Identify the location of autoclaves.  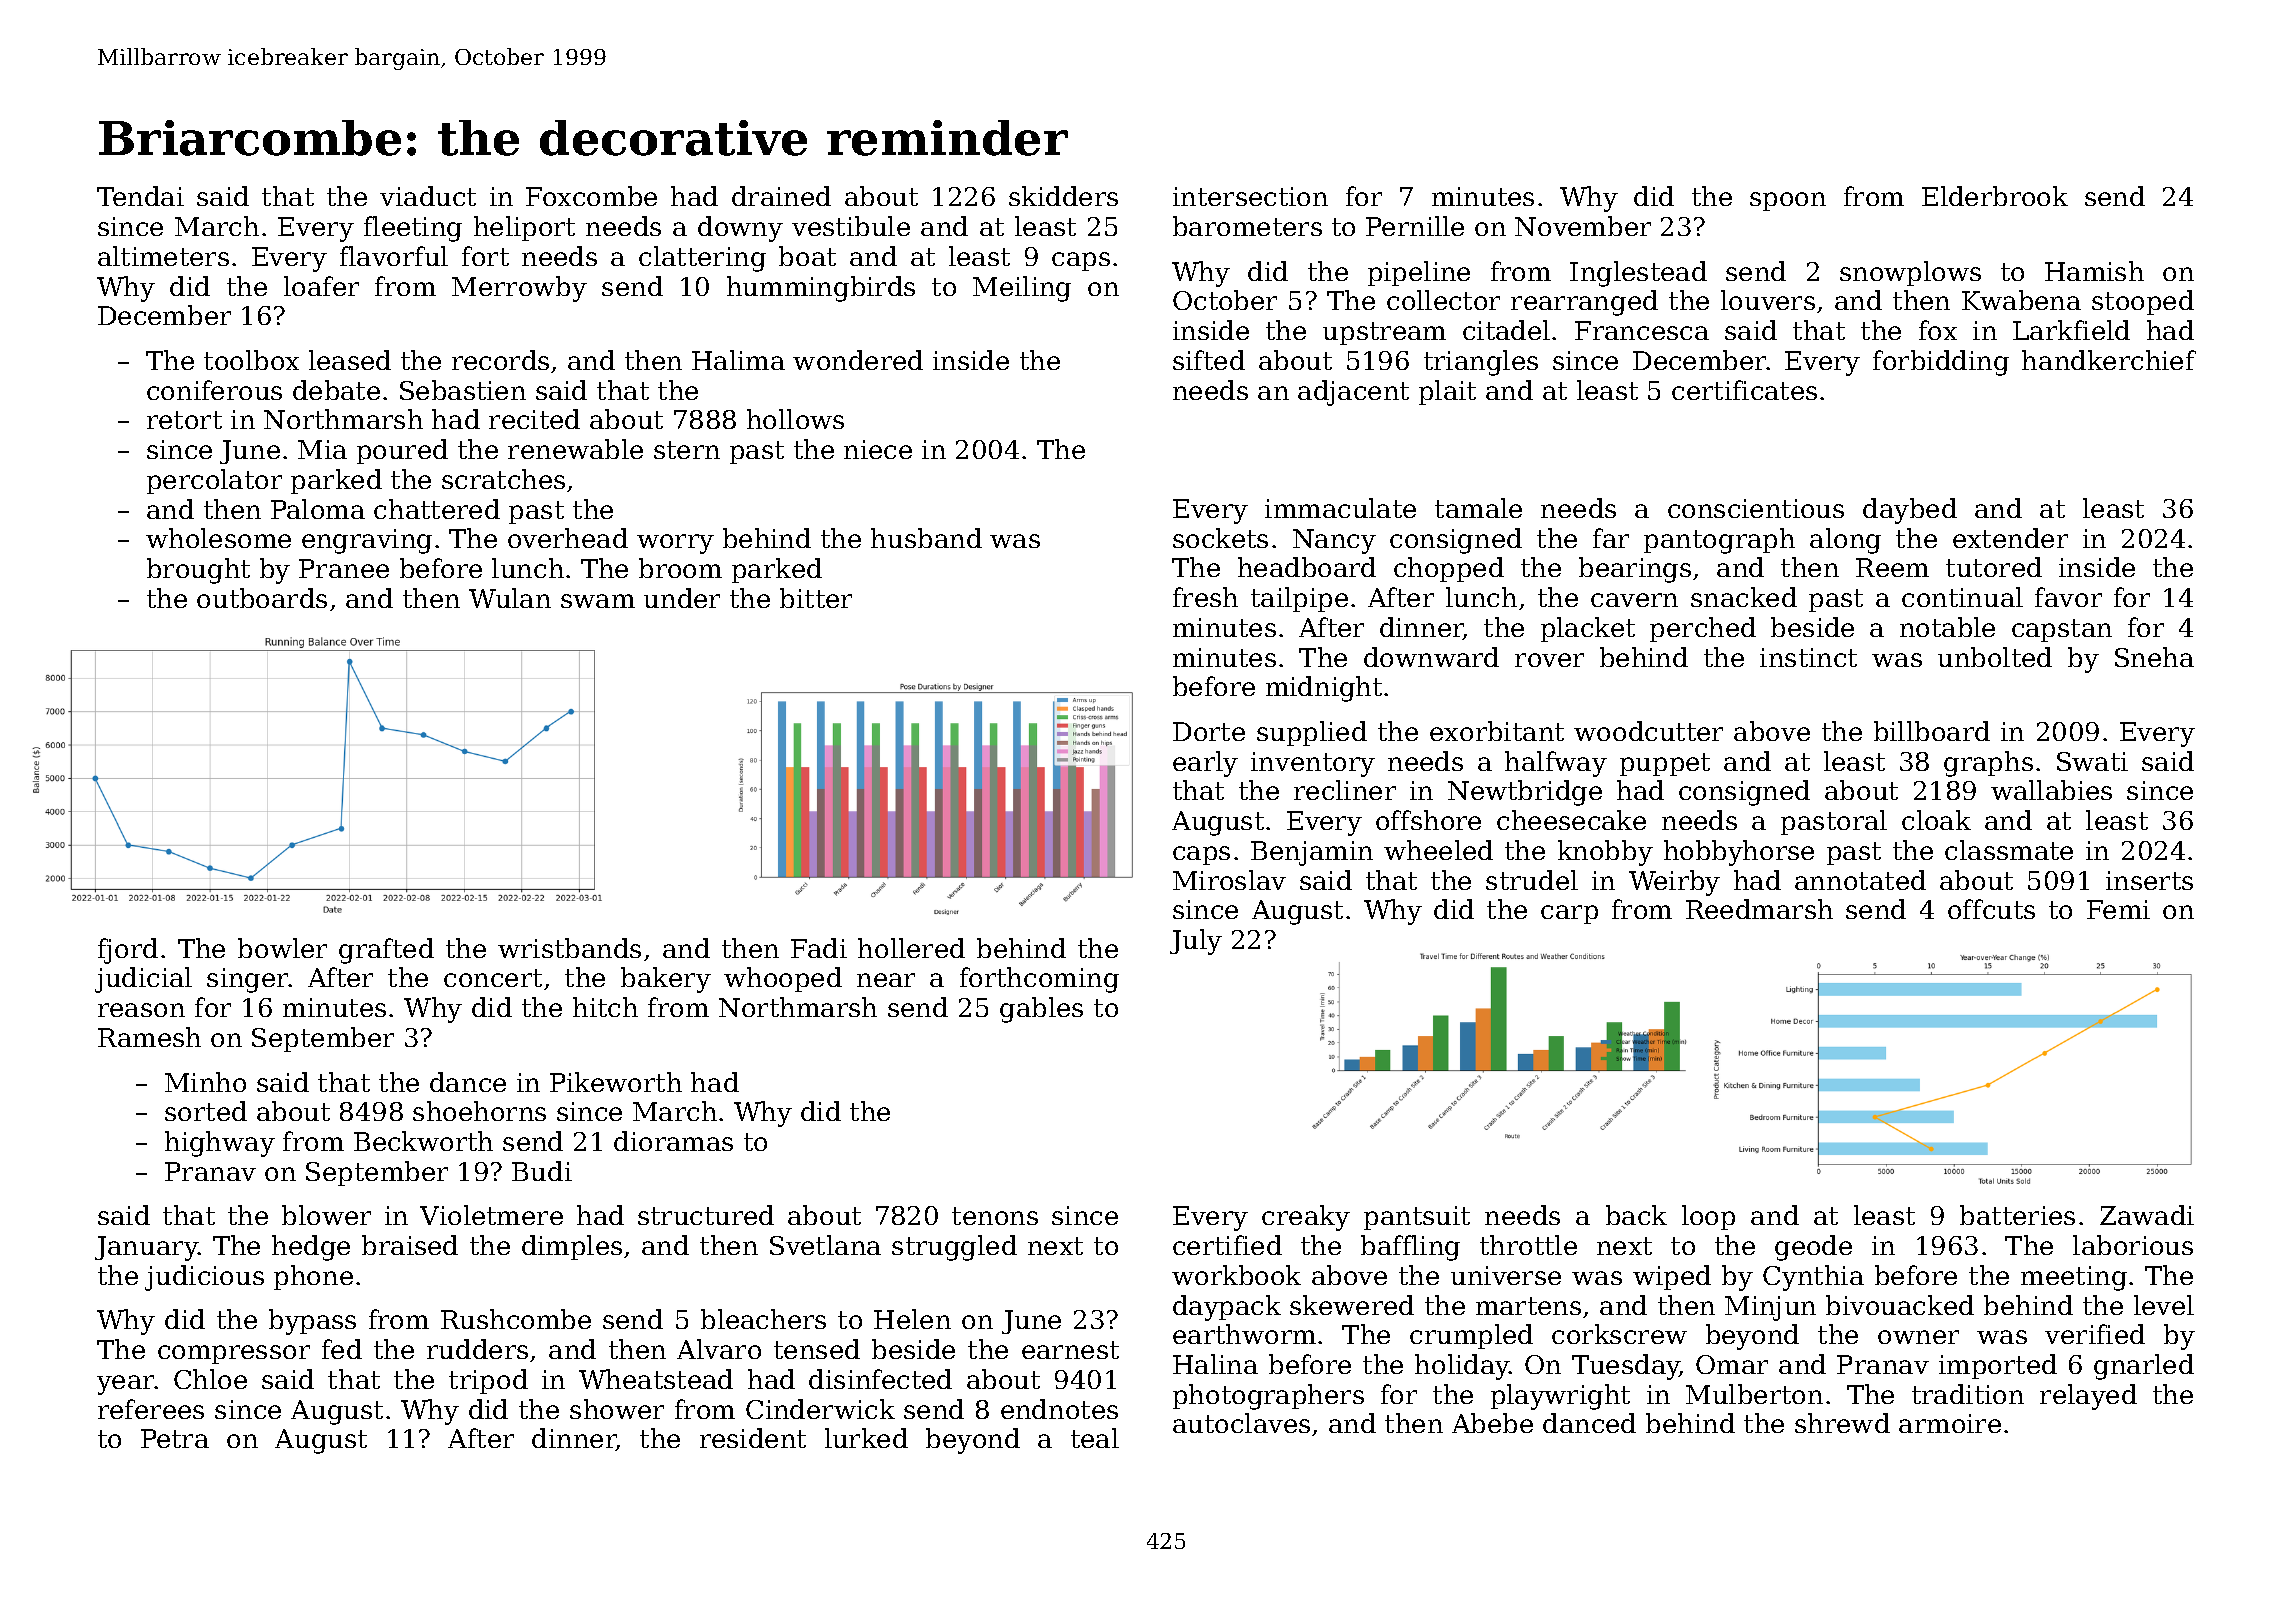
(1241, 1423).
